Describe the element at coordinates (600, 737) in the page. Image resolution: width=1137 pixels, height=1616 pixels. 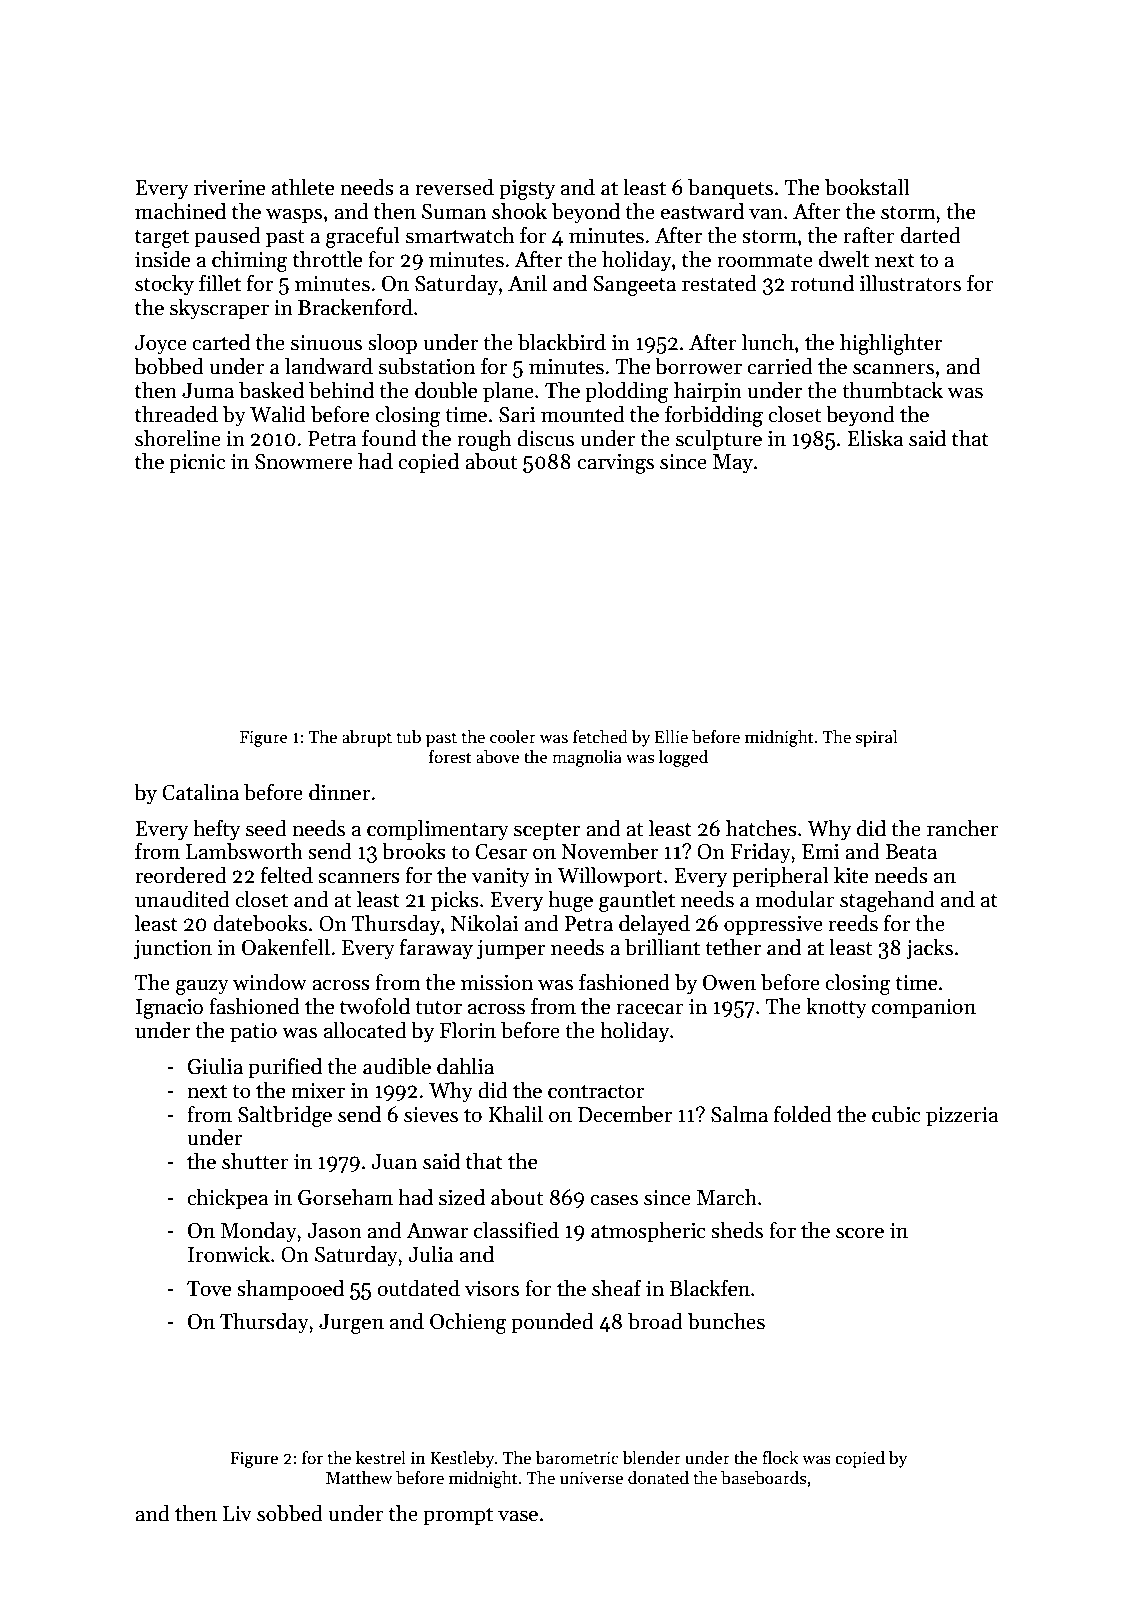
I see `fetched` at that location.
